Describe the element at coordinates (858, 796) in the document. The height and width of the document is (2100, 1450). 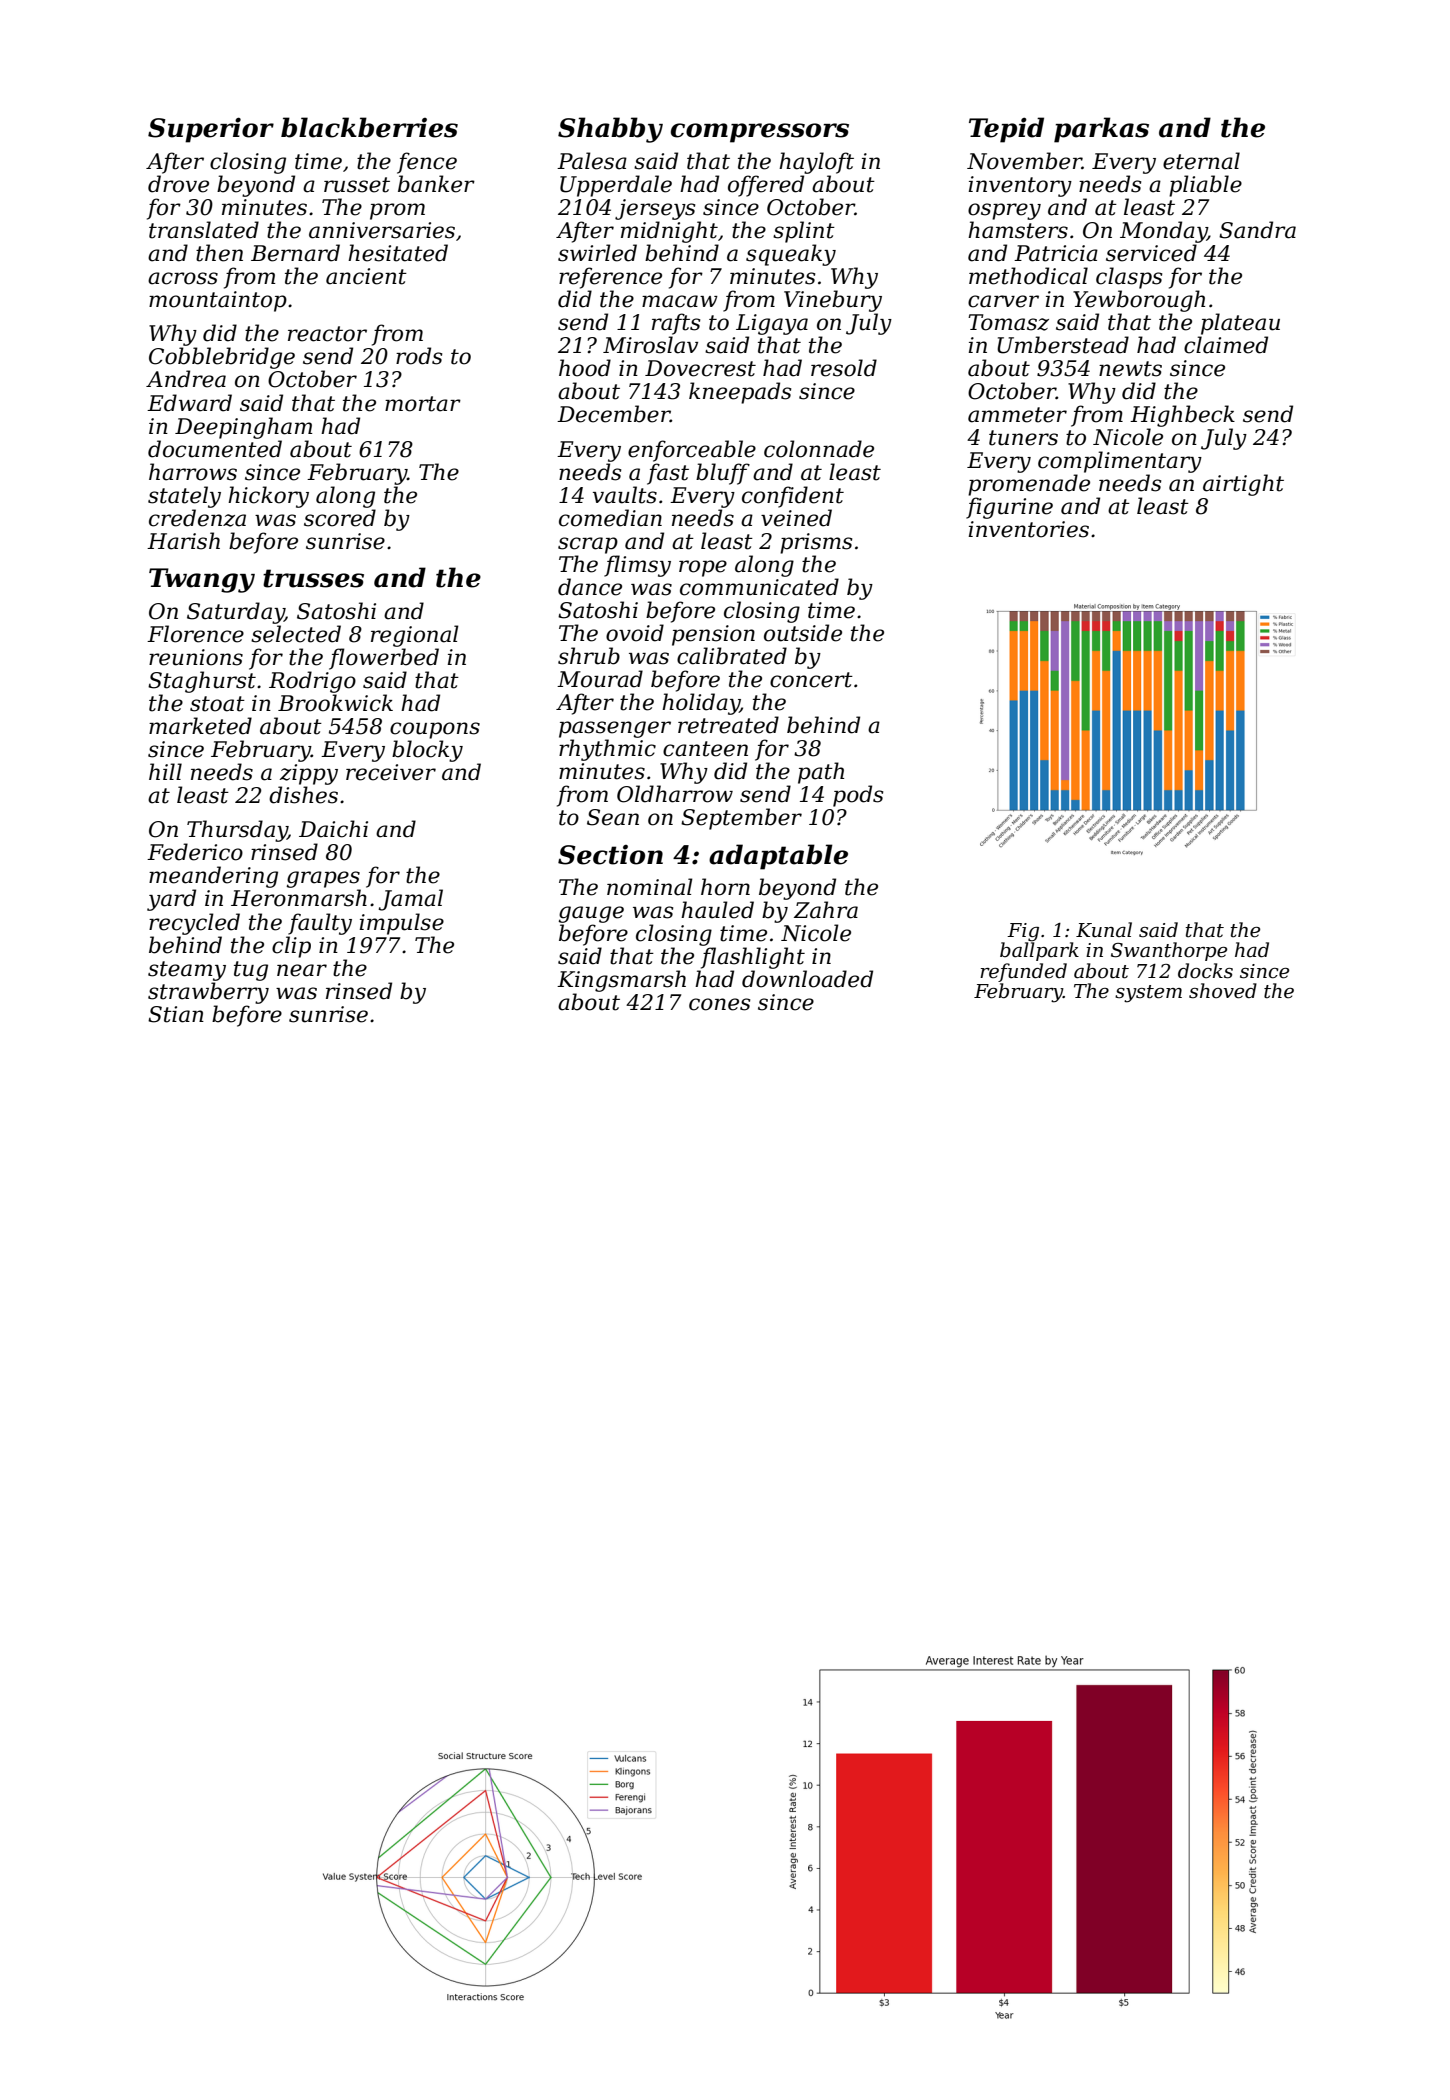
I see `pods` at that location.
